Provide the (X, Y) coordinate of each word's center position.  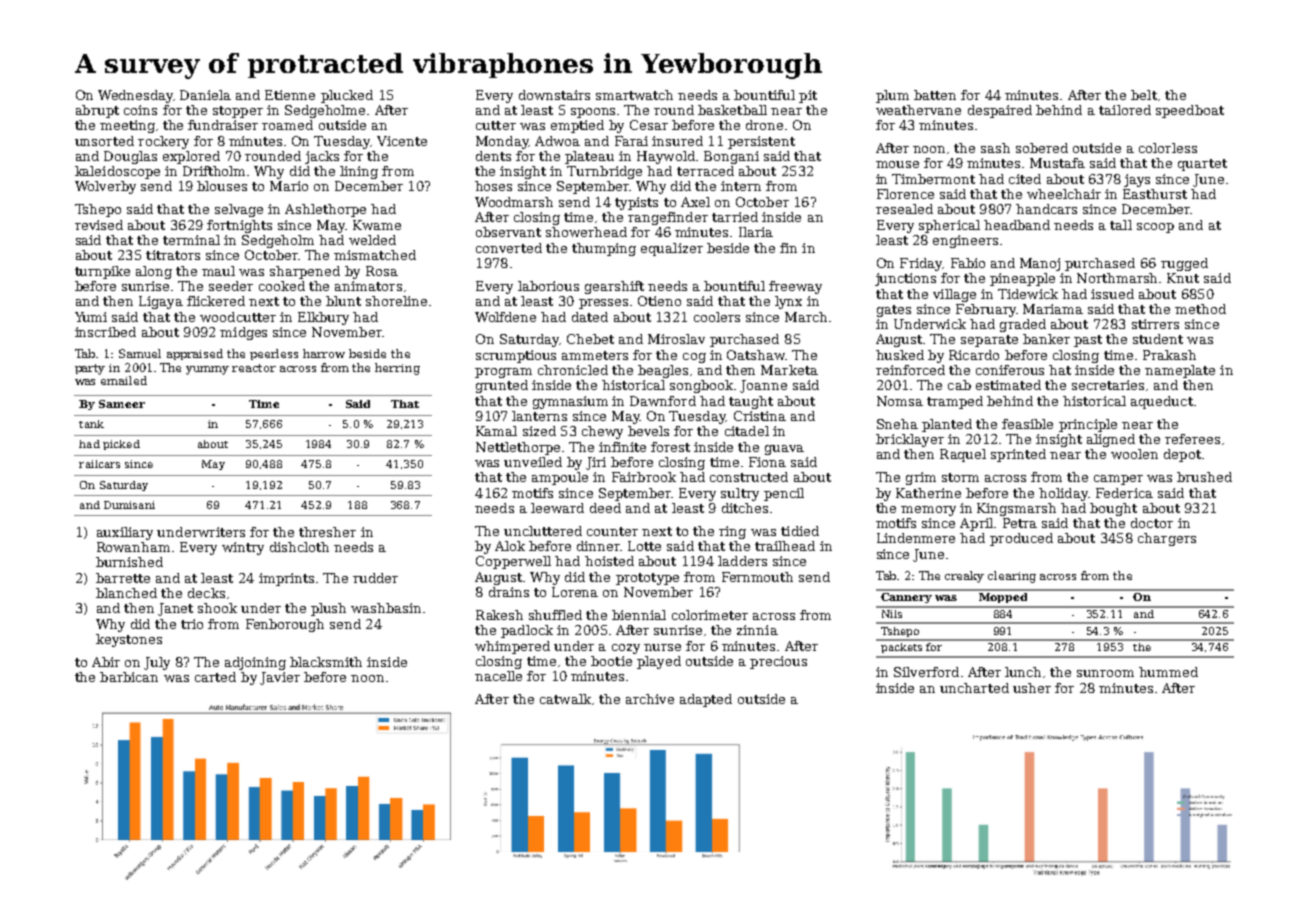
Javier (280, 678)
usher (1032, 688)
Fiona (767, 462)
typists (636, 203)
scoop (1155, 228)
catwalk (565, 699)
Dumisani (129, 505)
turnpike (102, 272)
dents (493, 156)
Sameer (122, 404)
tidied (800, 531)
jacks (322, 157)
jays (1137, 180)
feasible (1027, 424)
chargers (1167, 539)
